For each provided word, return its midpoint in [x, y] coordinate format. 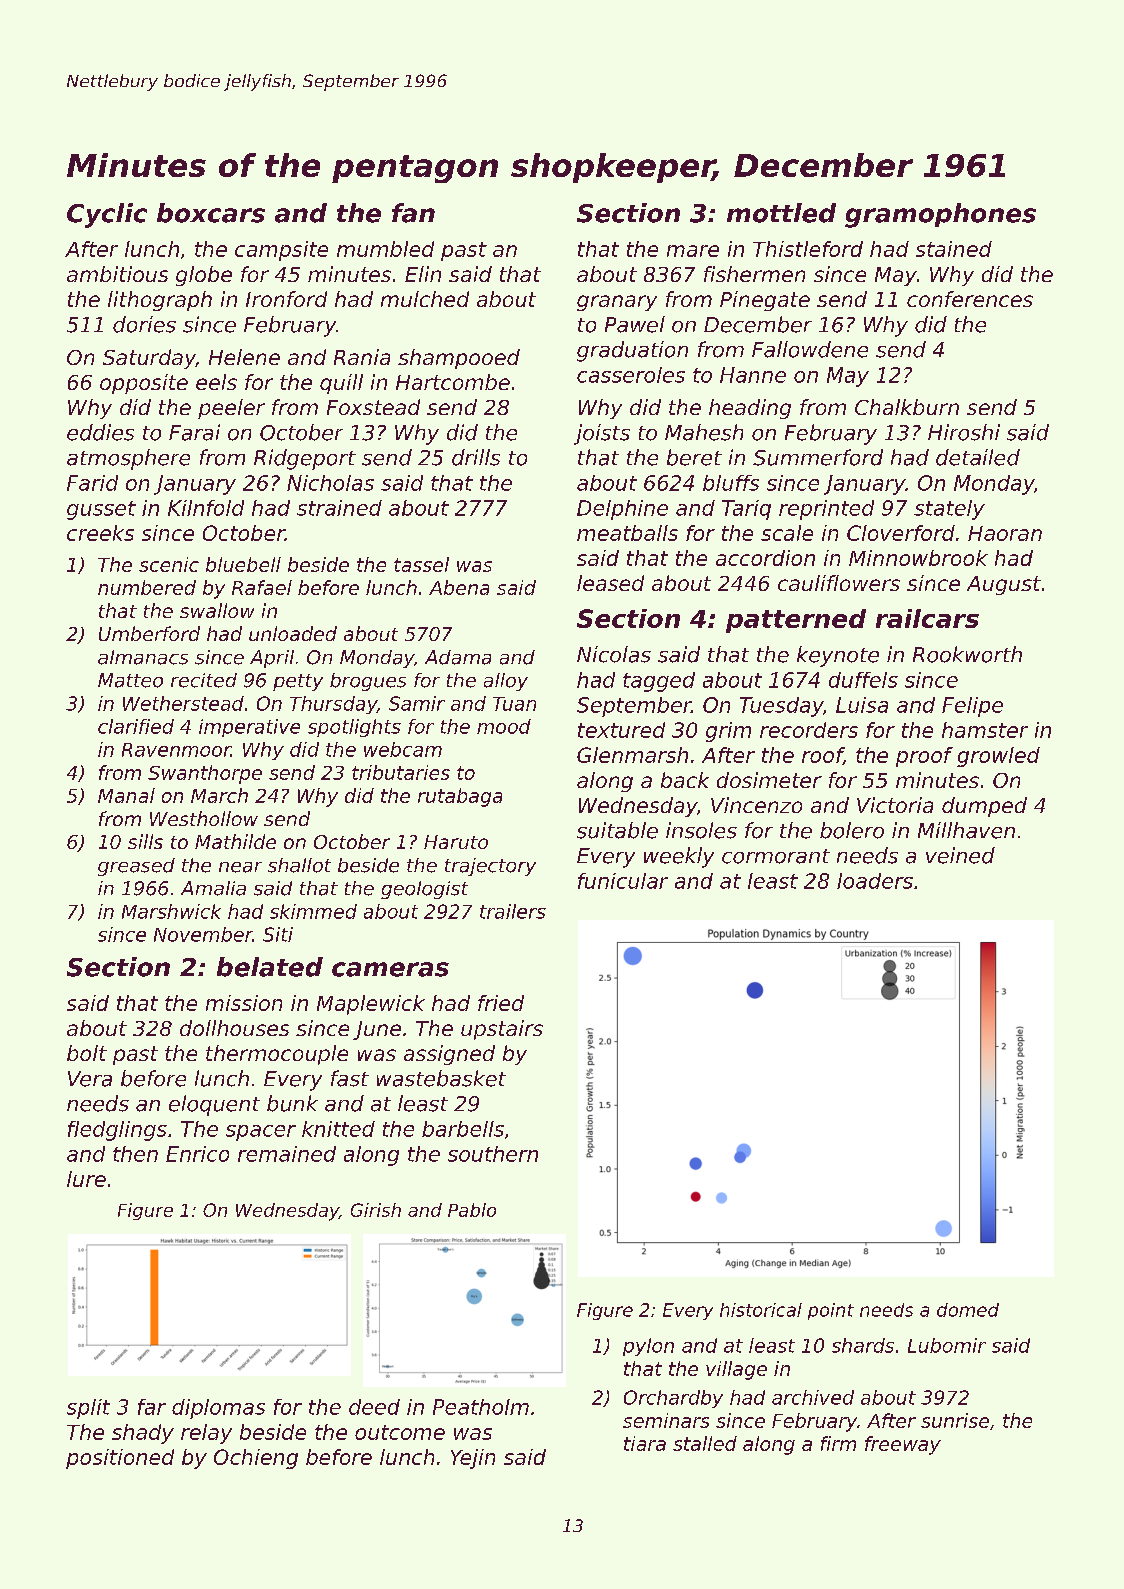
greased [136, 867]
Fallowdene [810, 349]
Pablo [472, 1210]
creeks [100, 533]
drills [476, 457]
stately [949, 510]
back [685, 780]
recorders [809, 730]
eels [216, 382]
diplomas [218, 1409]
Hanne [753, 375]
